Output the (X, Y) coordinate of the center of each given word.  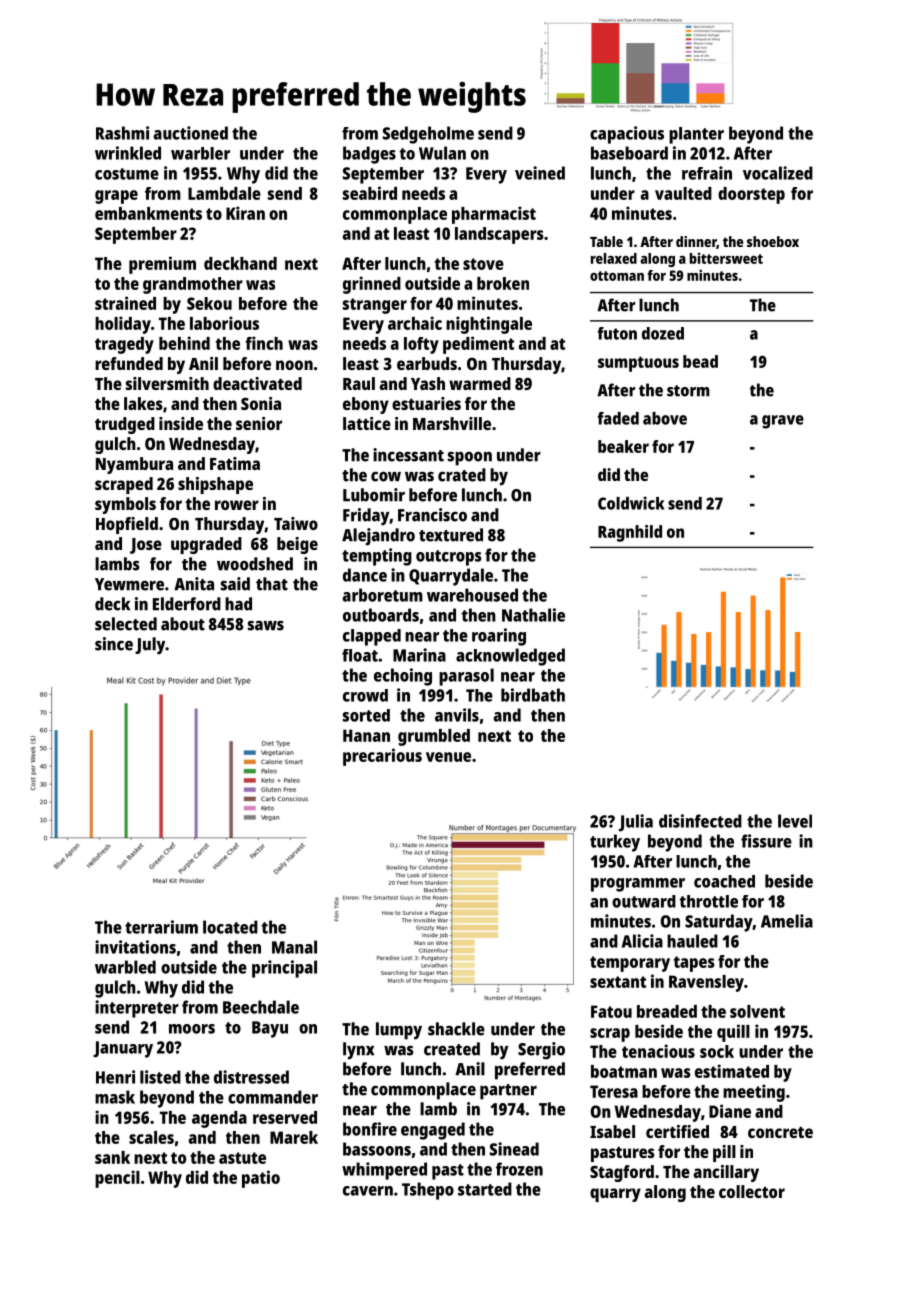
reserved (285, 1117)
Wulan (442, 153)
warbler (200, 153)
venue (448, 757)
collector (752, 1191)
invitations (135, 947)
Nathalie (533, 615)
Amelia (787, 921)
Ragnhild (630, 533)
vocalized (778, 173)
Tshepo (428, 1191)
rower (237, 505)
